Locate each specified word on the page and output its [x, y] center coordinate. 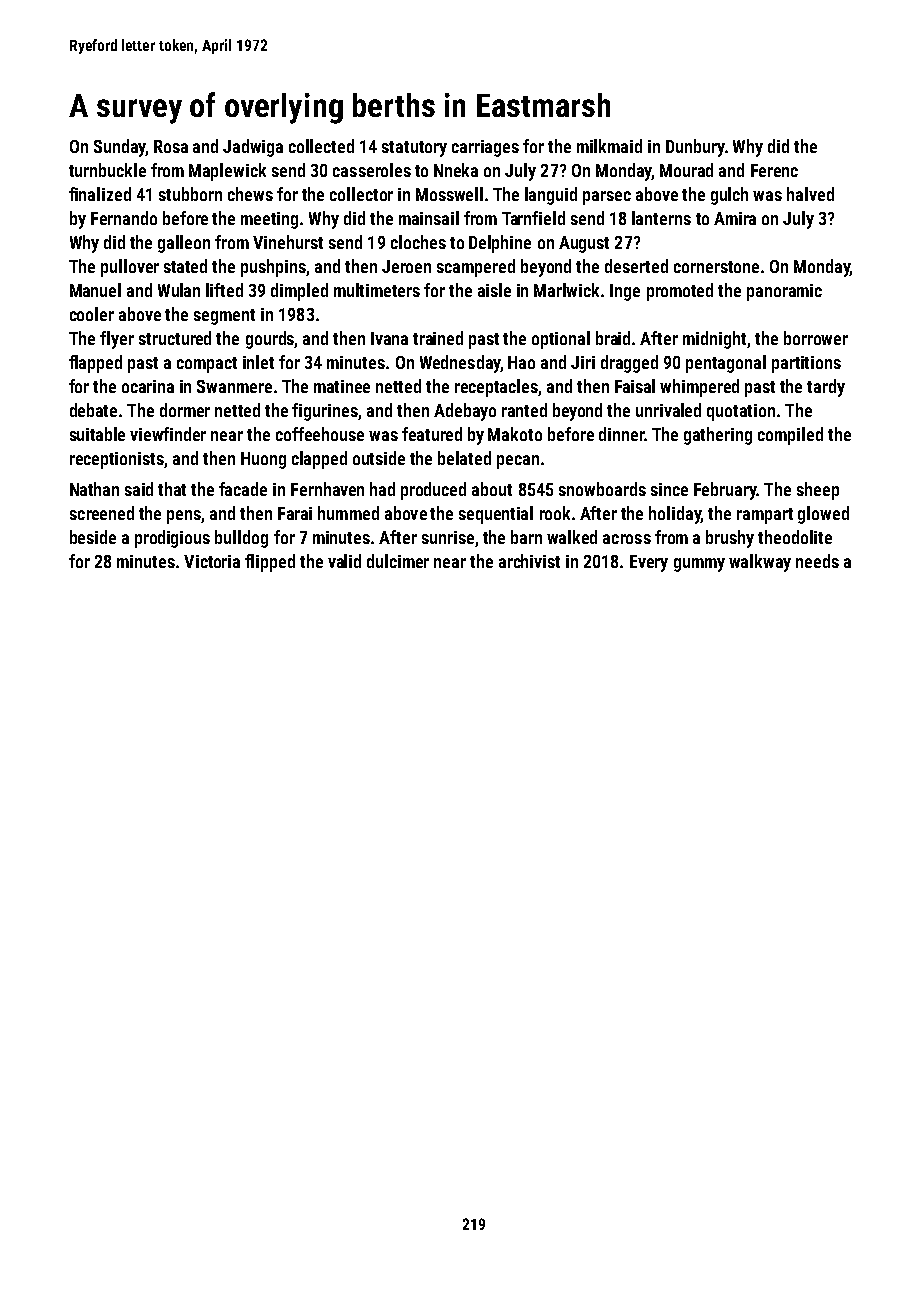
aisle [494, 290]
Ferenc [774, 170]
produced [433, 491]
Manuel [95, 290]
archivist [529, 561]
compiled [790, 436]
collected [321, 146]
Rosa [171, 146]
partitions [806, 364]
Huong [263, 460]
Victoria [212, 561]
